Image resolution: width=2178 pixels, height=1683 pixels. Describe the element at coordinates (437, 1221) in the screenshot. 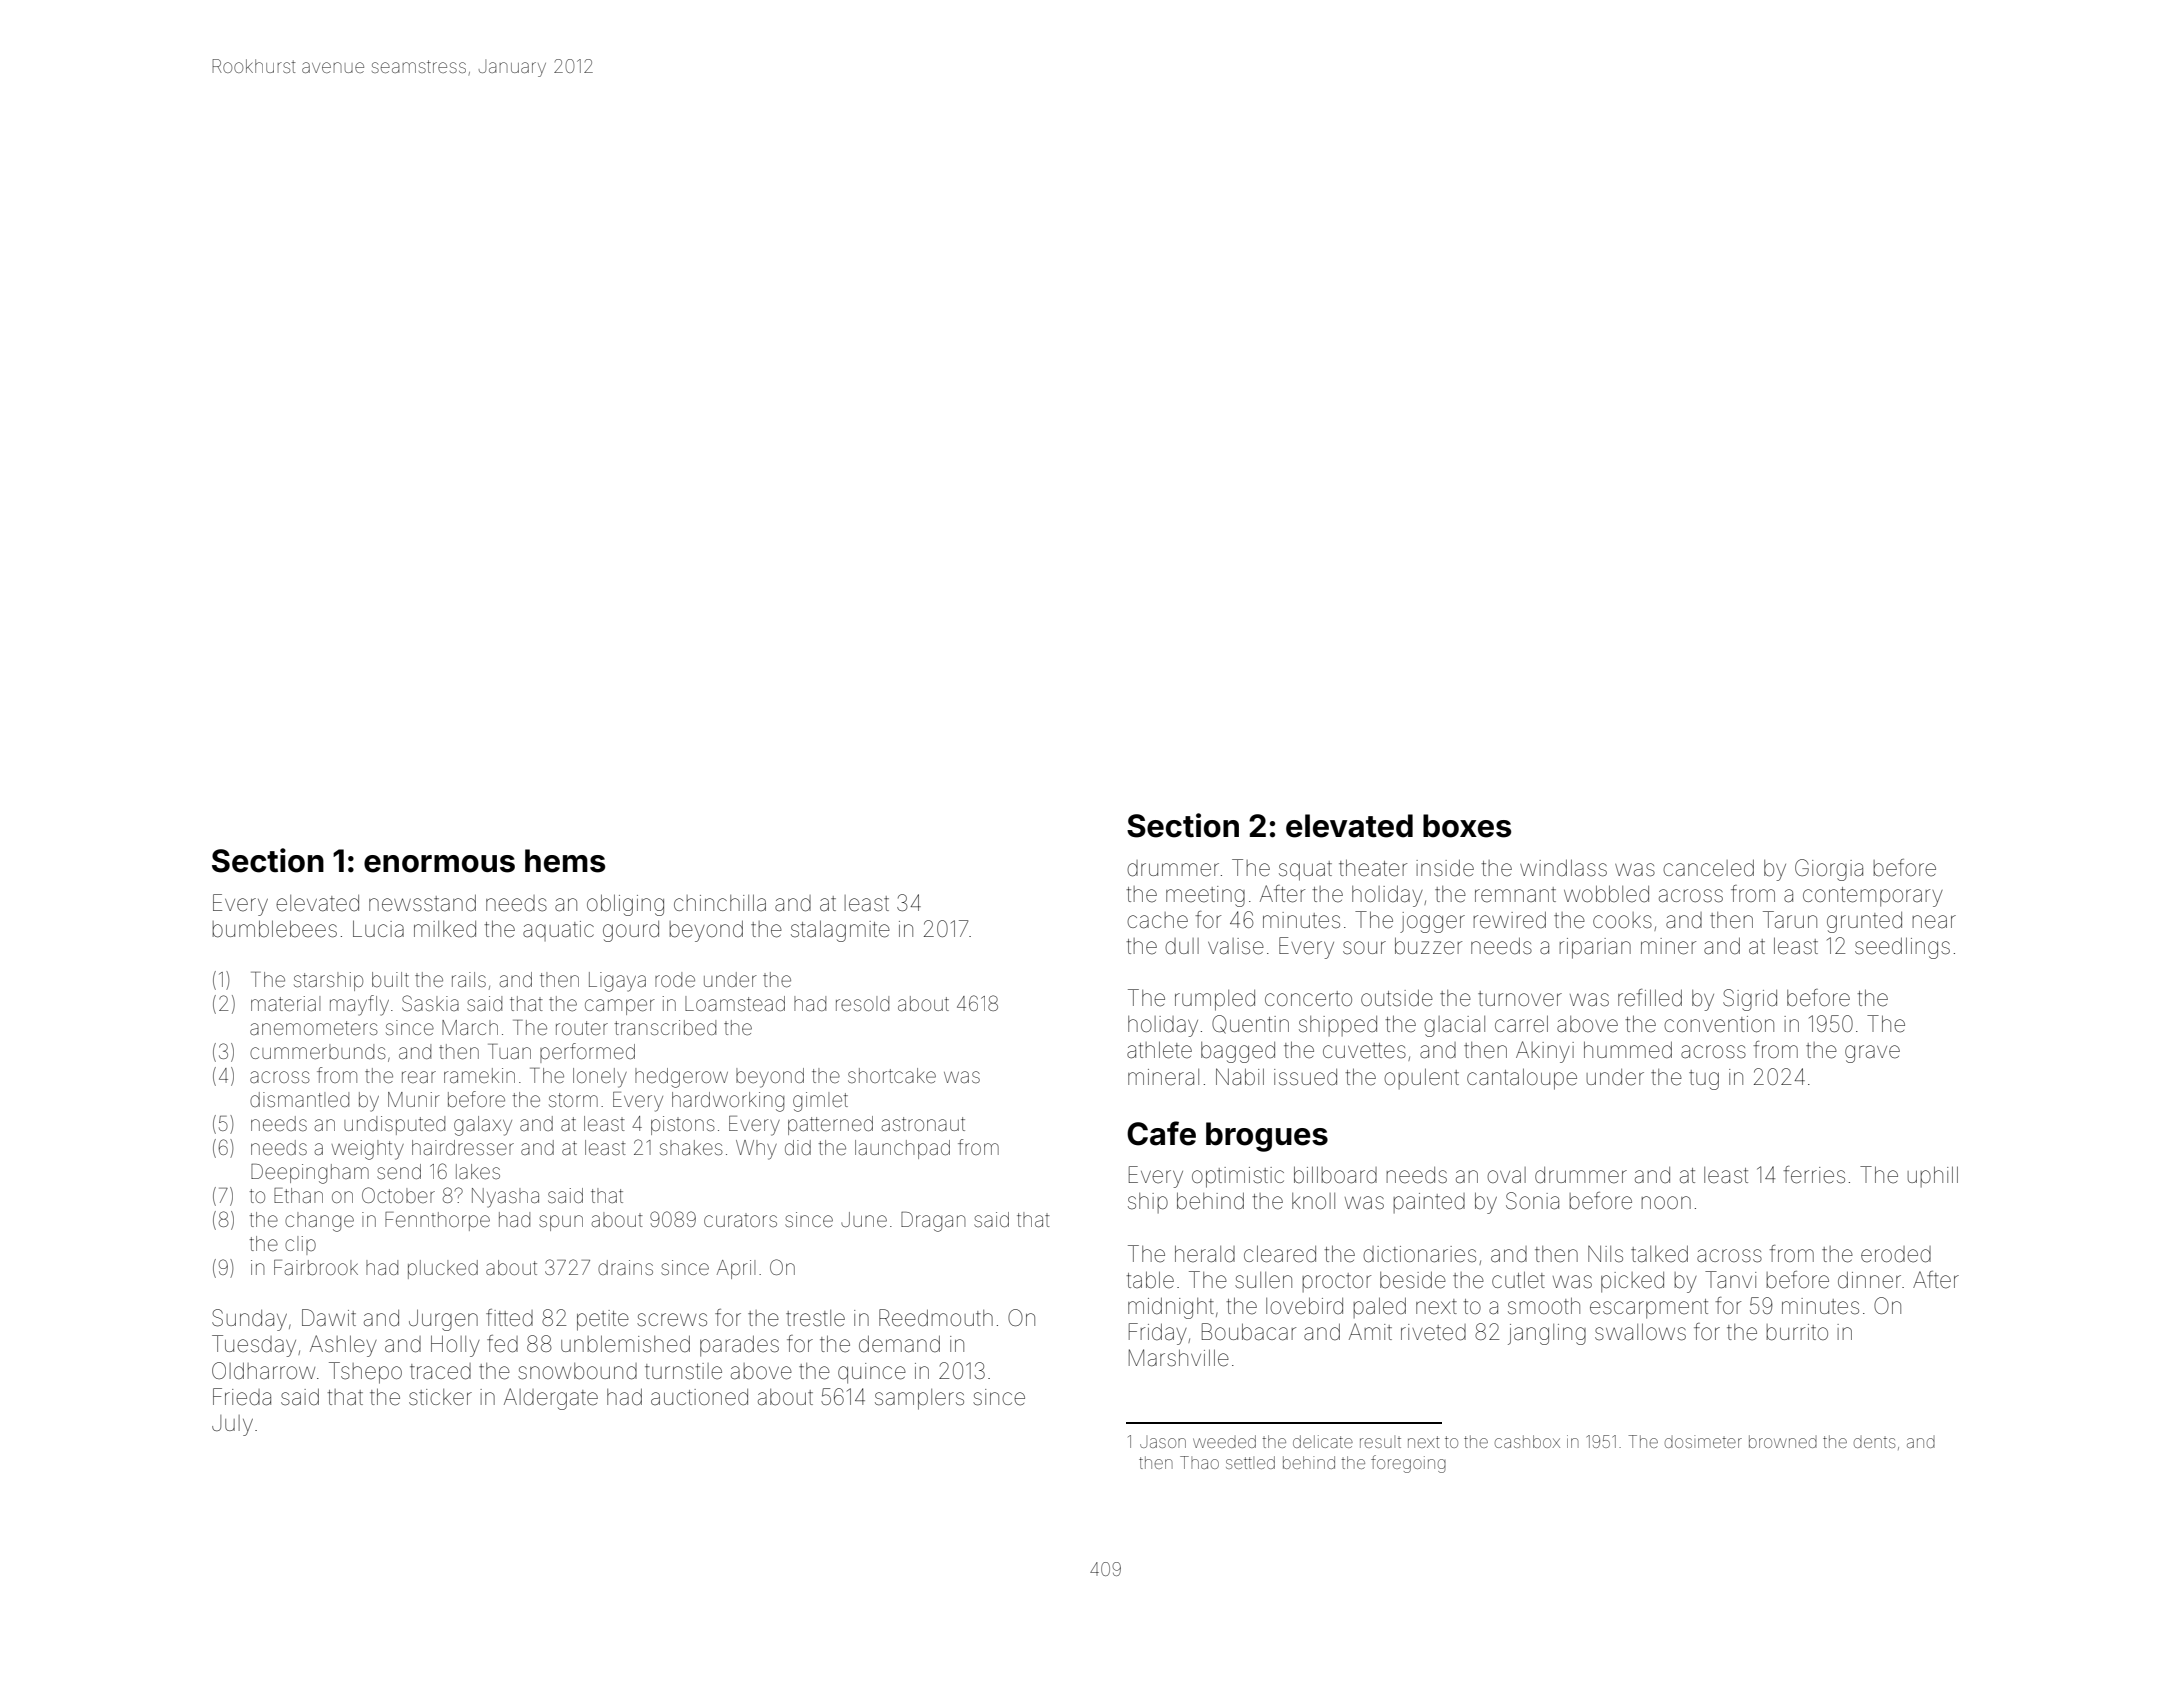

I see `Fennthorpe` at that location.
